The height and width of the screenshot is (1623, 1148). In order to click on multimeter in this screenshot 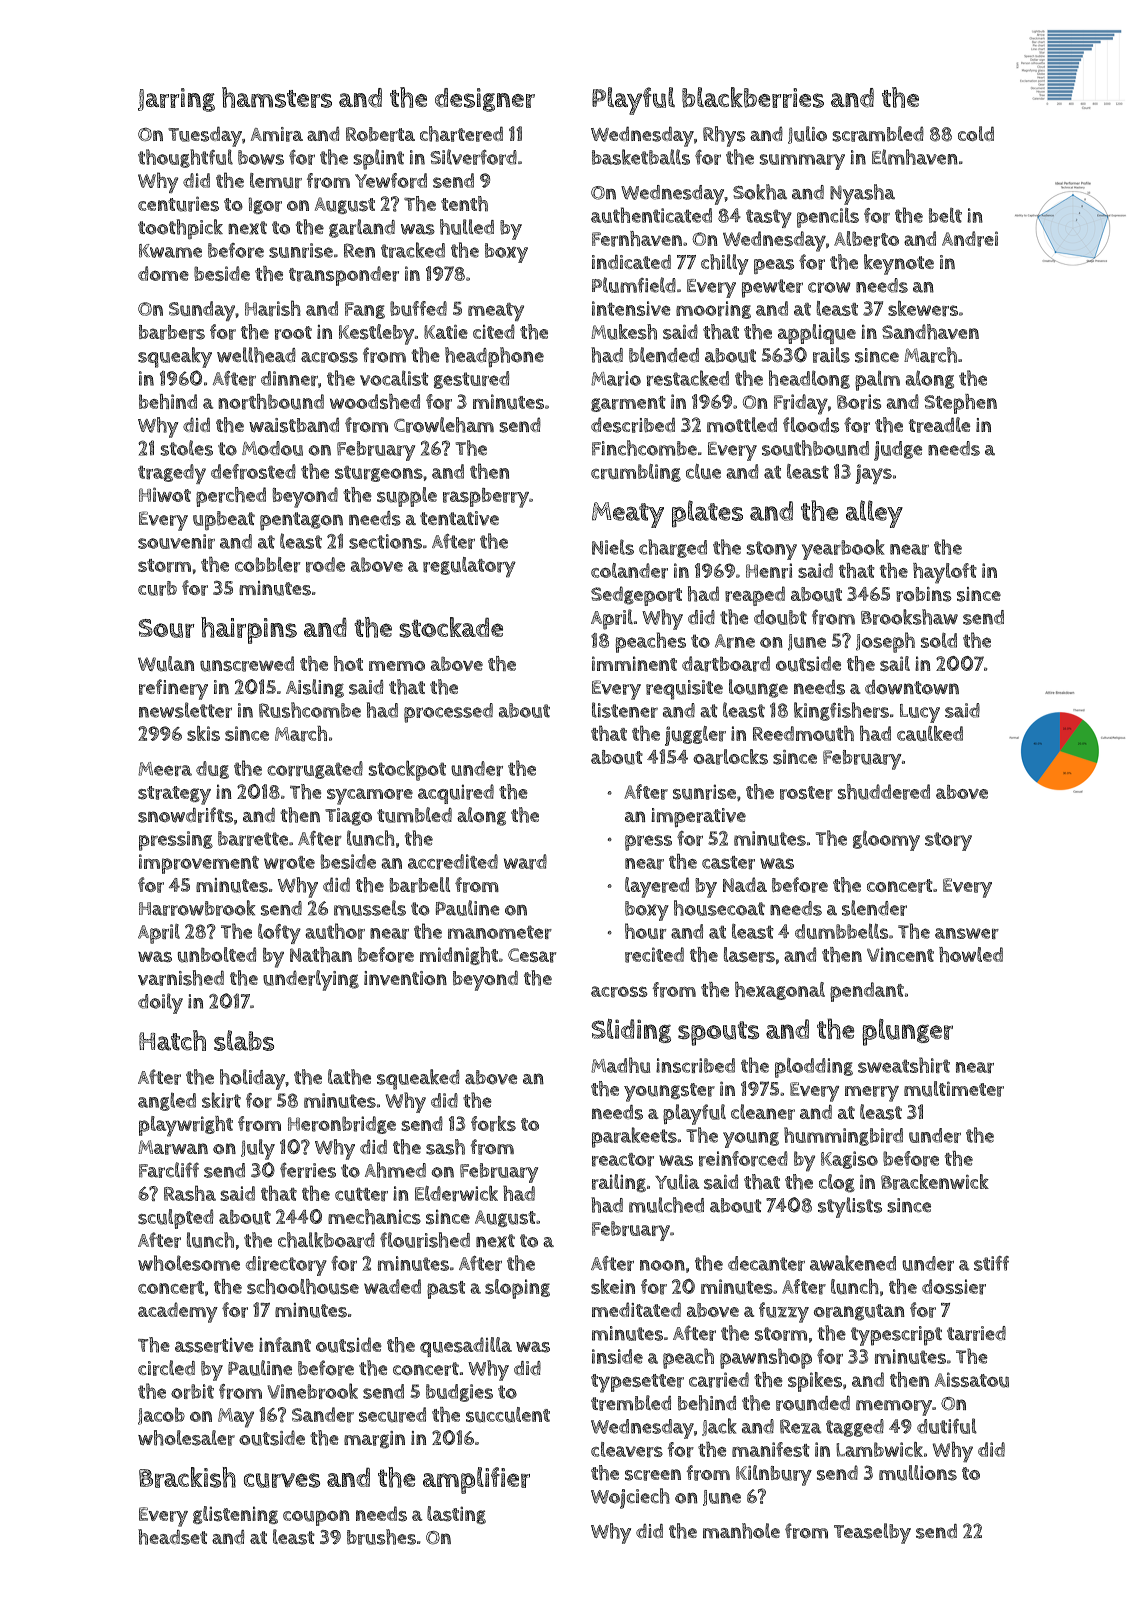, I will do `click(954, 1089)`.
